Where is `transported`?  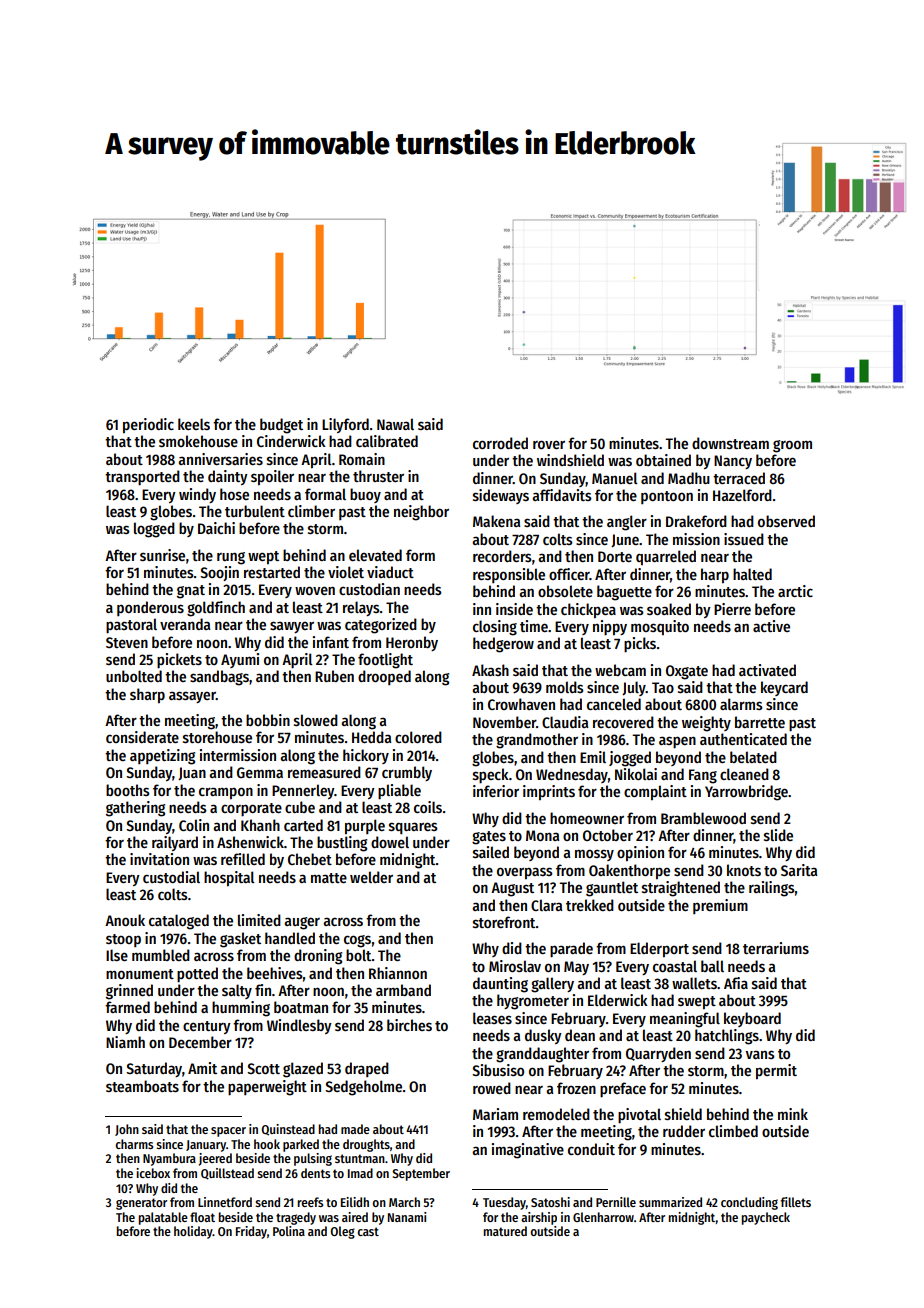
transported is located at coordinates (142, 478).
